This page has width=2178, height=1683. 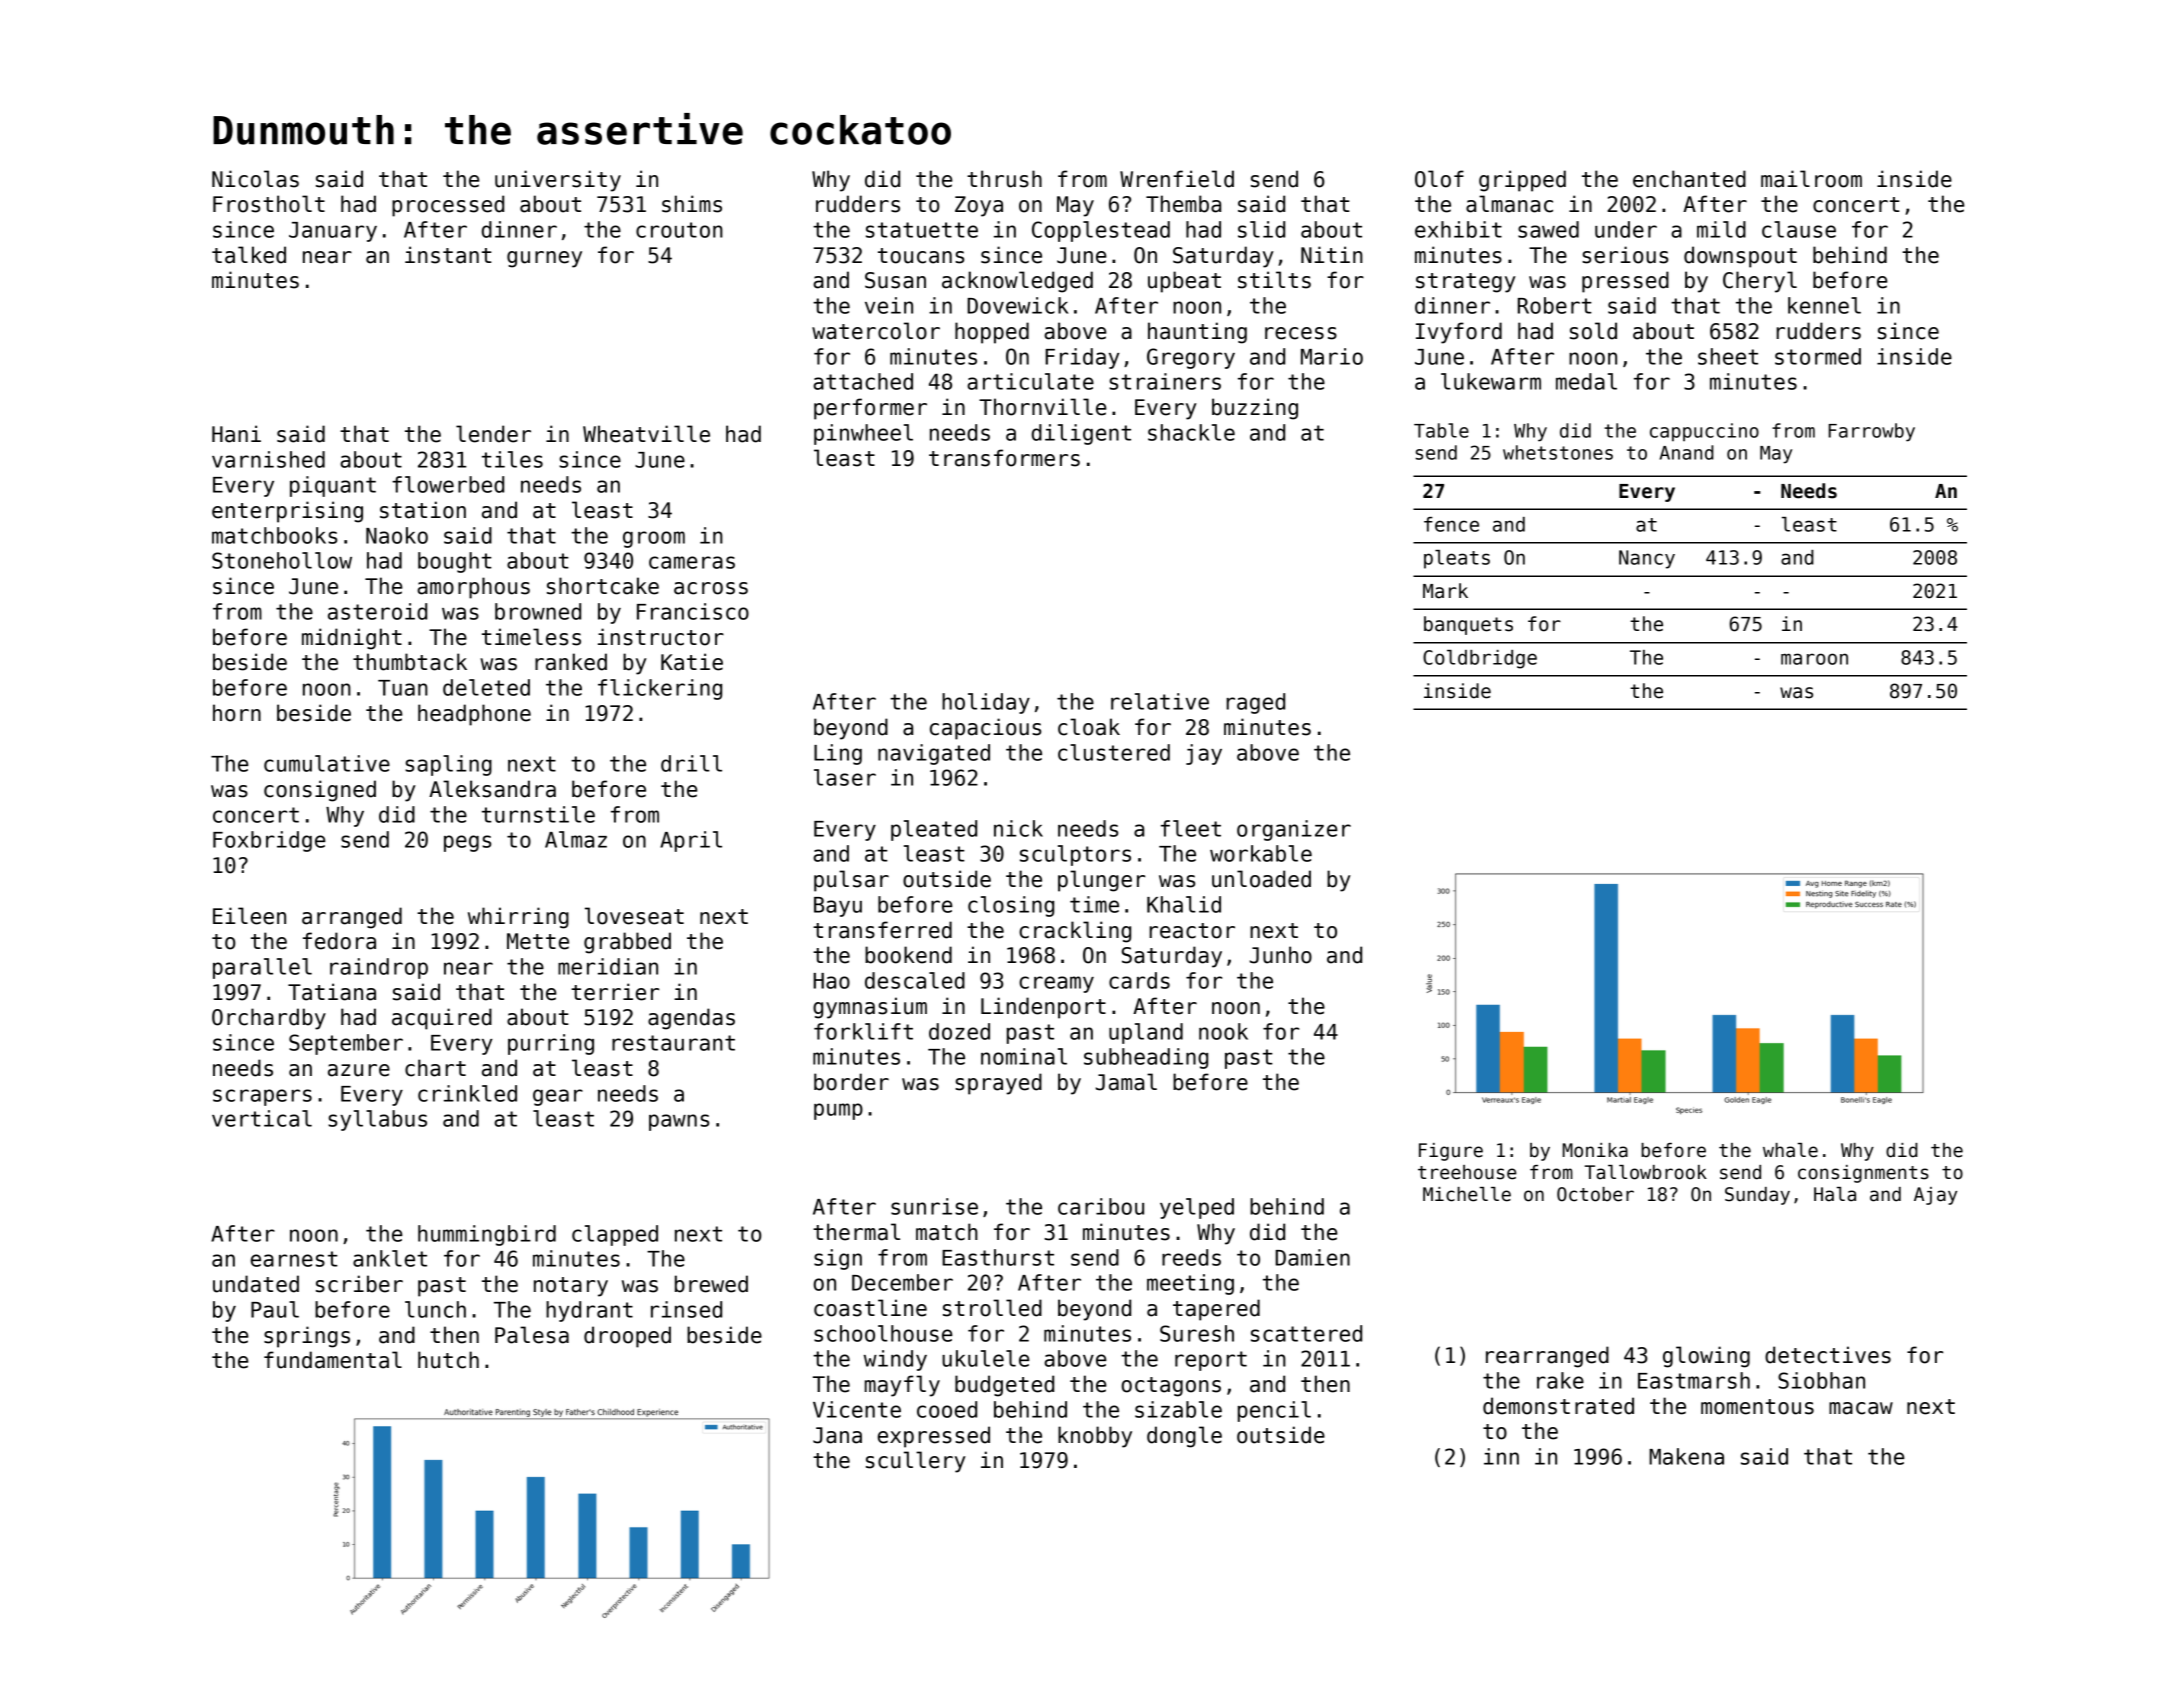 I want to click on attached, so click(x=863, y=381).
